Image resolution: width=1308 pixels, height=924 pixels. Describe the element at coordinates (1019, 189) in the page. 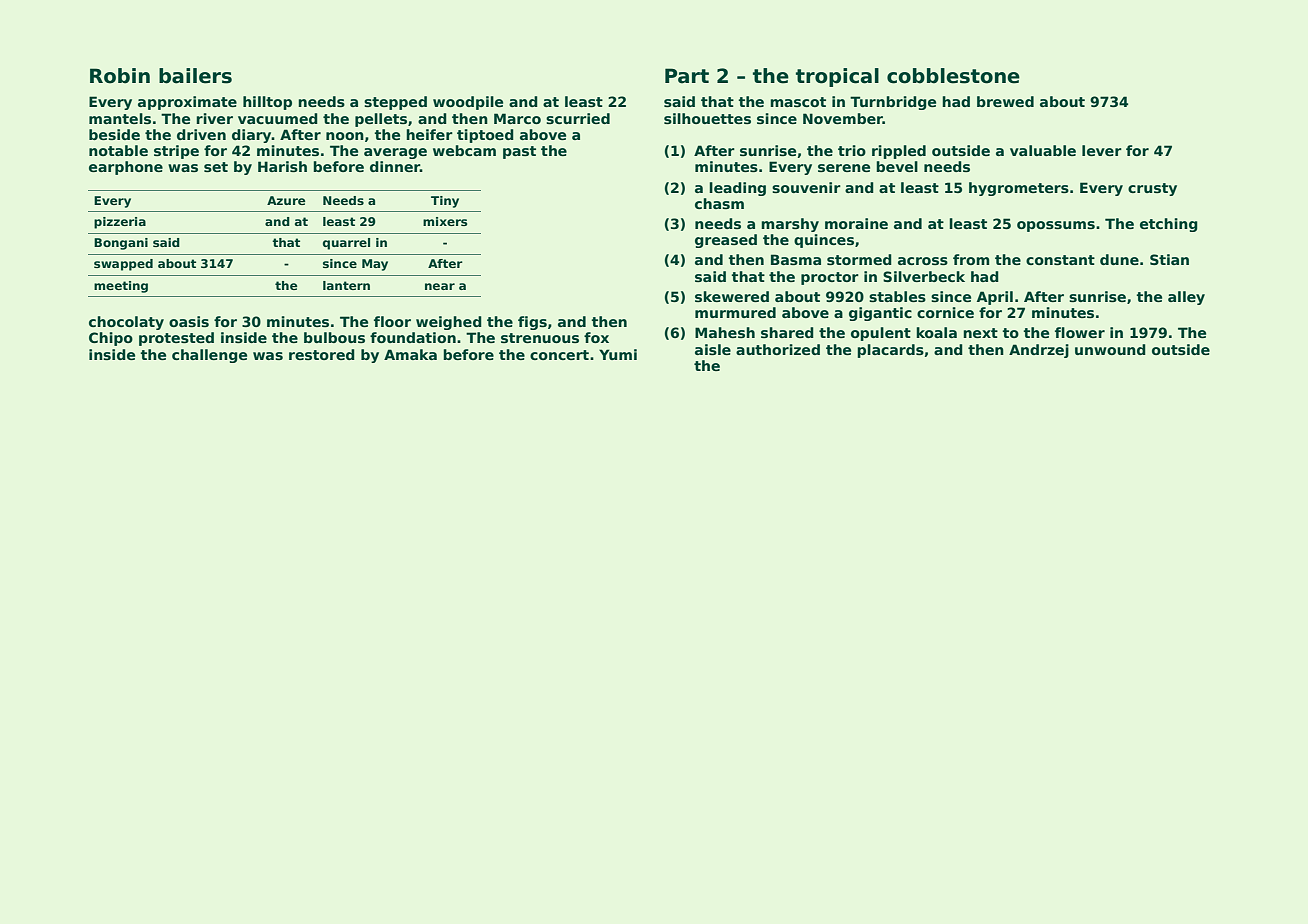

I see `hygrometers` at that location.
